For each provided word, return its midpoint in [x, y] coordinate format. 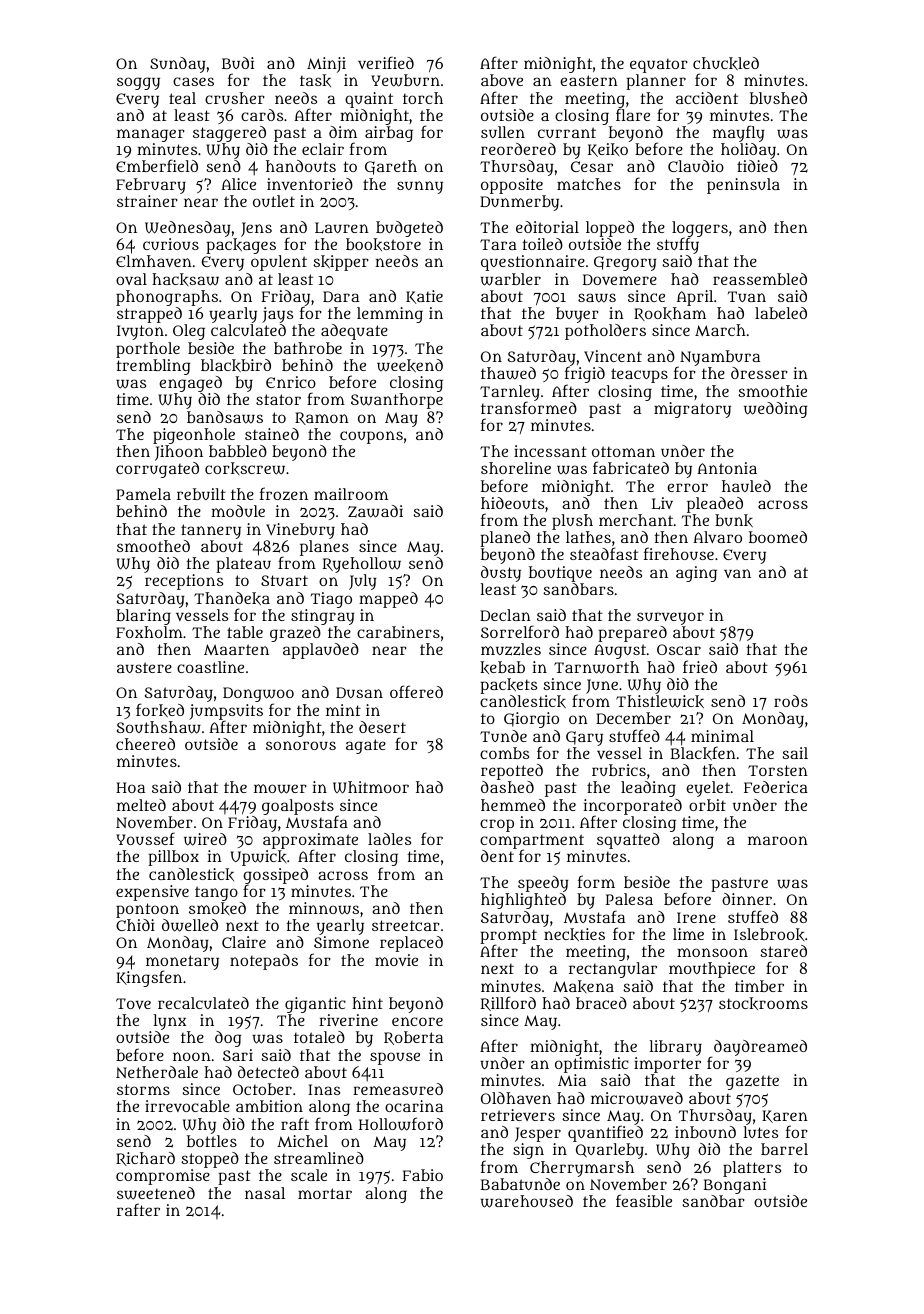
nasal [265, 1193]
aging [696, 574]
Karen [785, 1116]
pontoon [147, 910]
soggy [138, 83]
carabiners [398, 632]
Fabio [423, 1175]
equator [659, 66]
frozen [284, 493]
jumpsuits [226, 712]
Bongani [735, 1186]
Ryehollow [362, 565]
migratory [692, 410]
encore [417, 1021]
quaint [369, 100]
